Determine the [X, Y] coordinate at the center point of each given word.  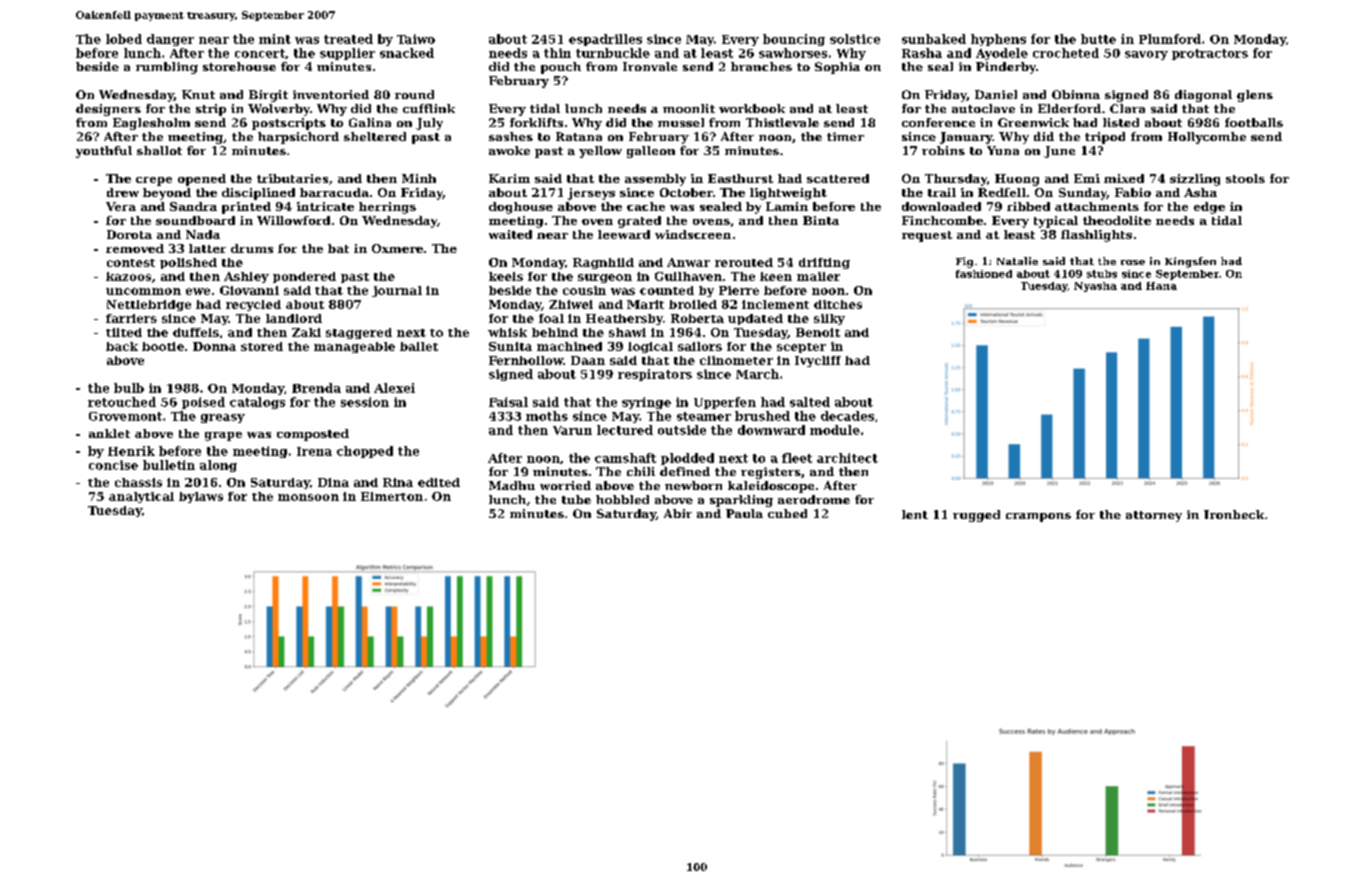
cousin [584, 290]
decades [847, 416]
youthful [104, 152]
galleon [651, 152]
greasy [223, 418]
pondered [304, 277]
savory [1146, 55]
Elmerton [392, 496]
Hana [1161, 286]
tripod [1105, 138]
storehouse [239, 66]
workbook [752, 108]
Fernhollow [526, 360]
